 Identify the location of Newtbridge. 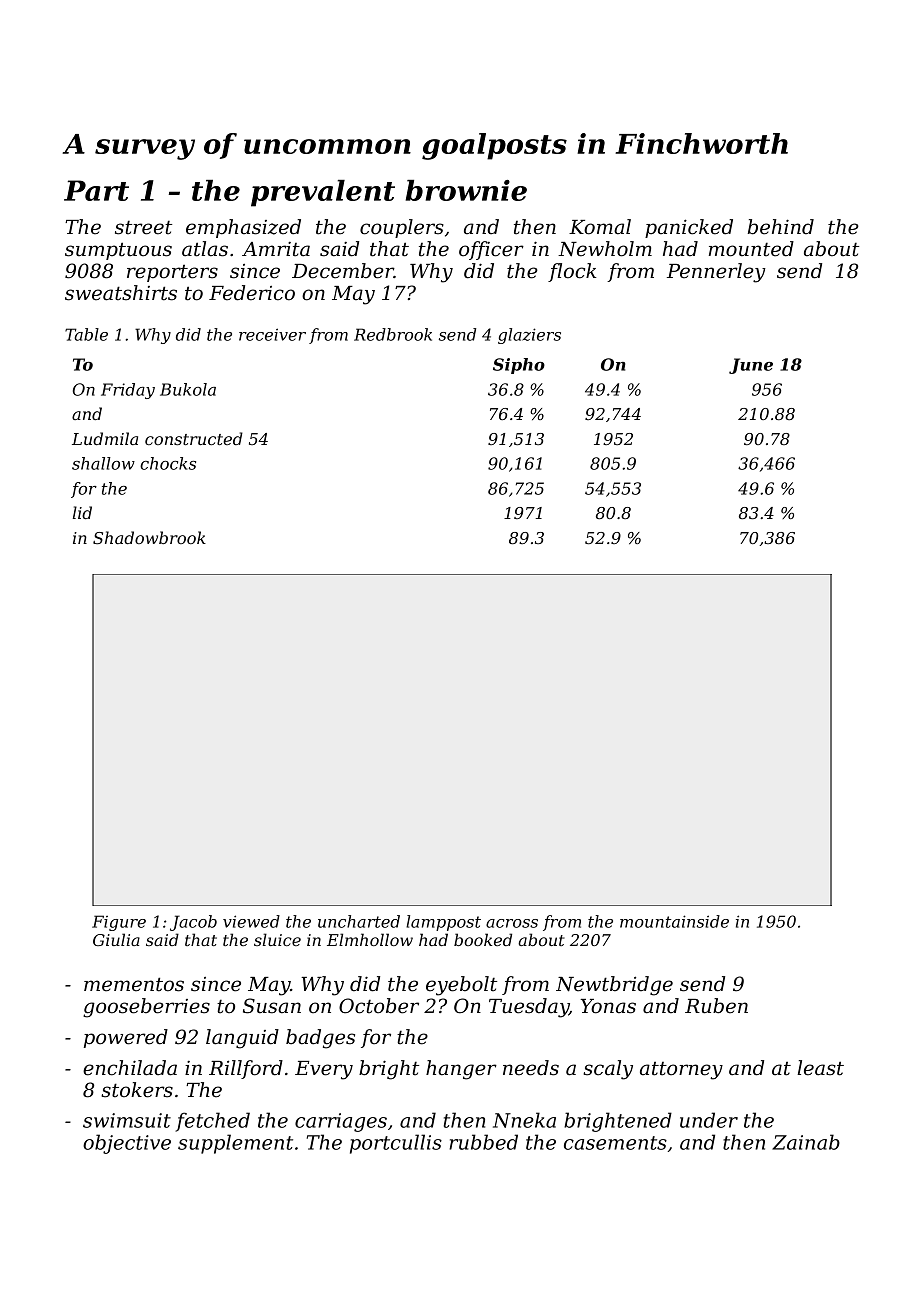
(614, 986).
